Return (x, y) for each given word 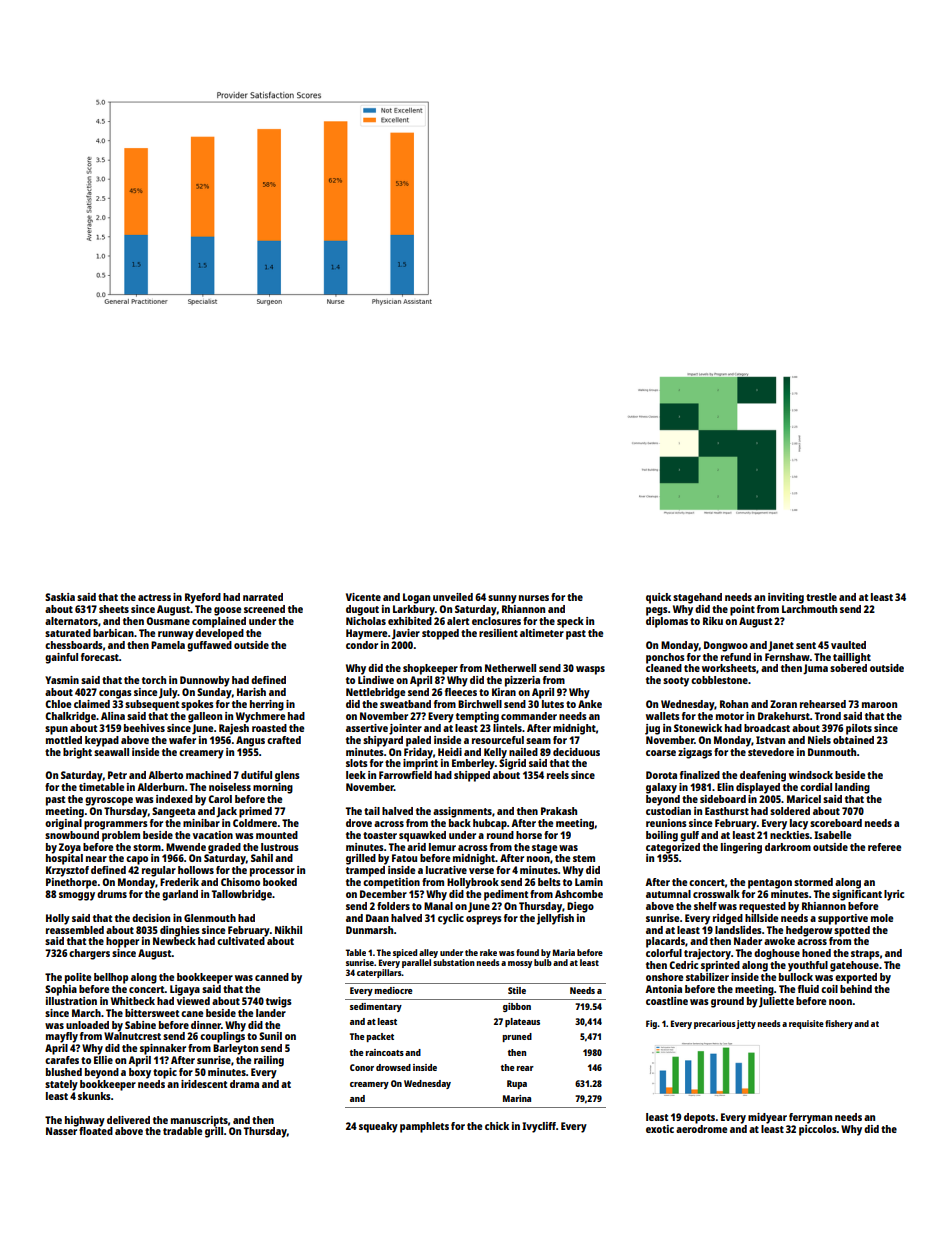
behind (856, 989)
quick (658, 598)
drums (112, 894)
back (460, 823)
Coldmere (255, 823)
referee (884, 847)
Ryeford (203, 598)
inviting (786, 598)
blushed (64, 1072)
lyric (894, 895)
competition (391, 883)
